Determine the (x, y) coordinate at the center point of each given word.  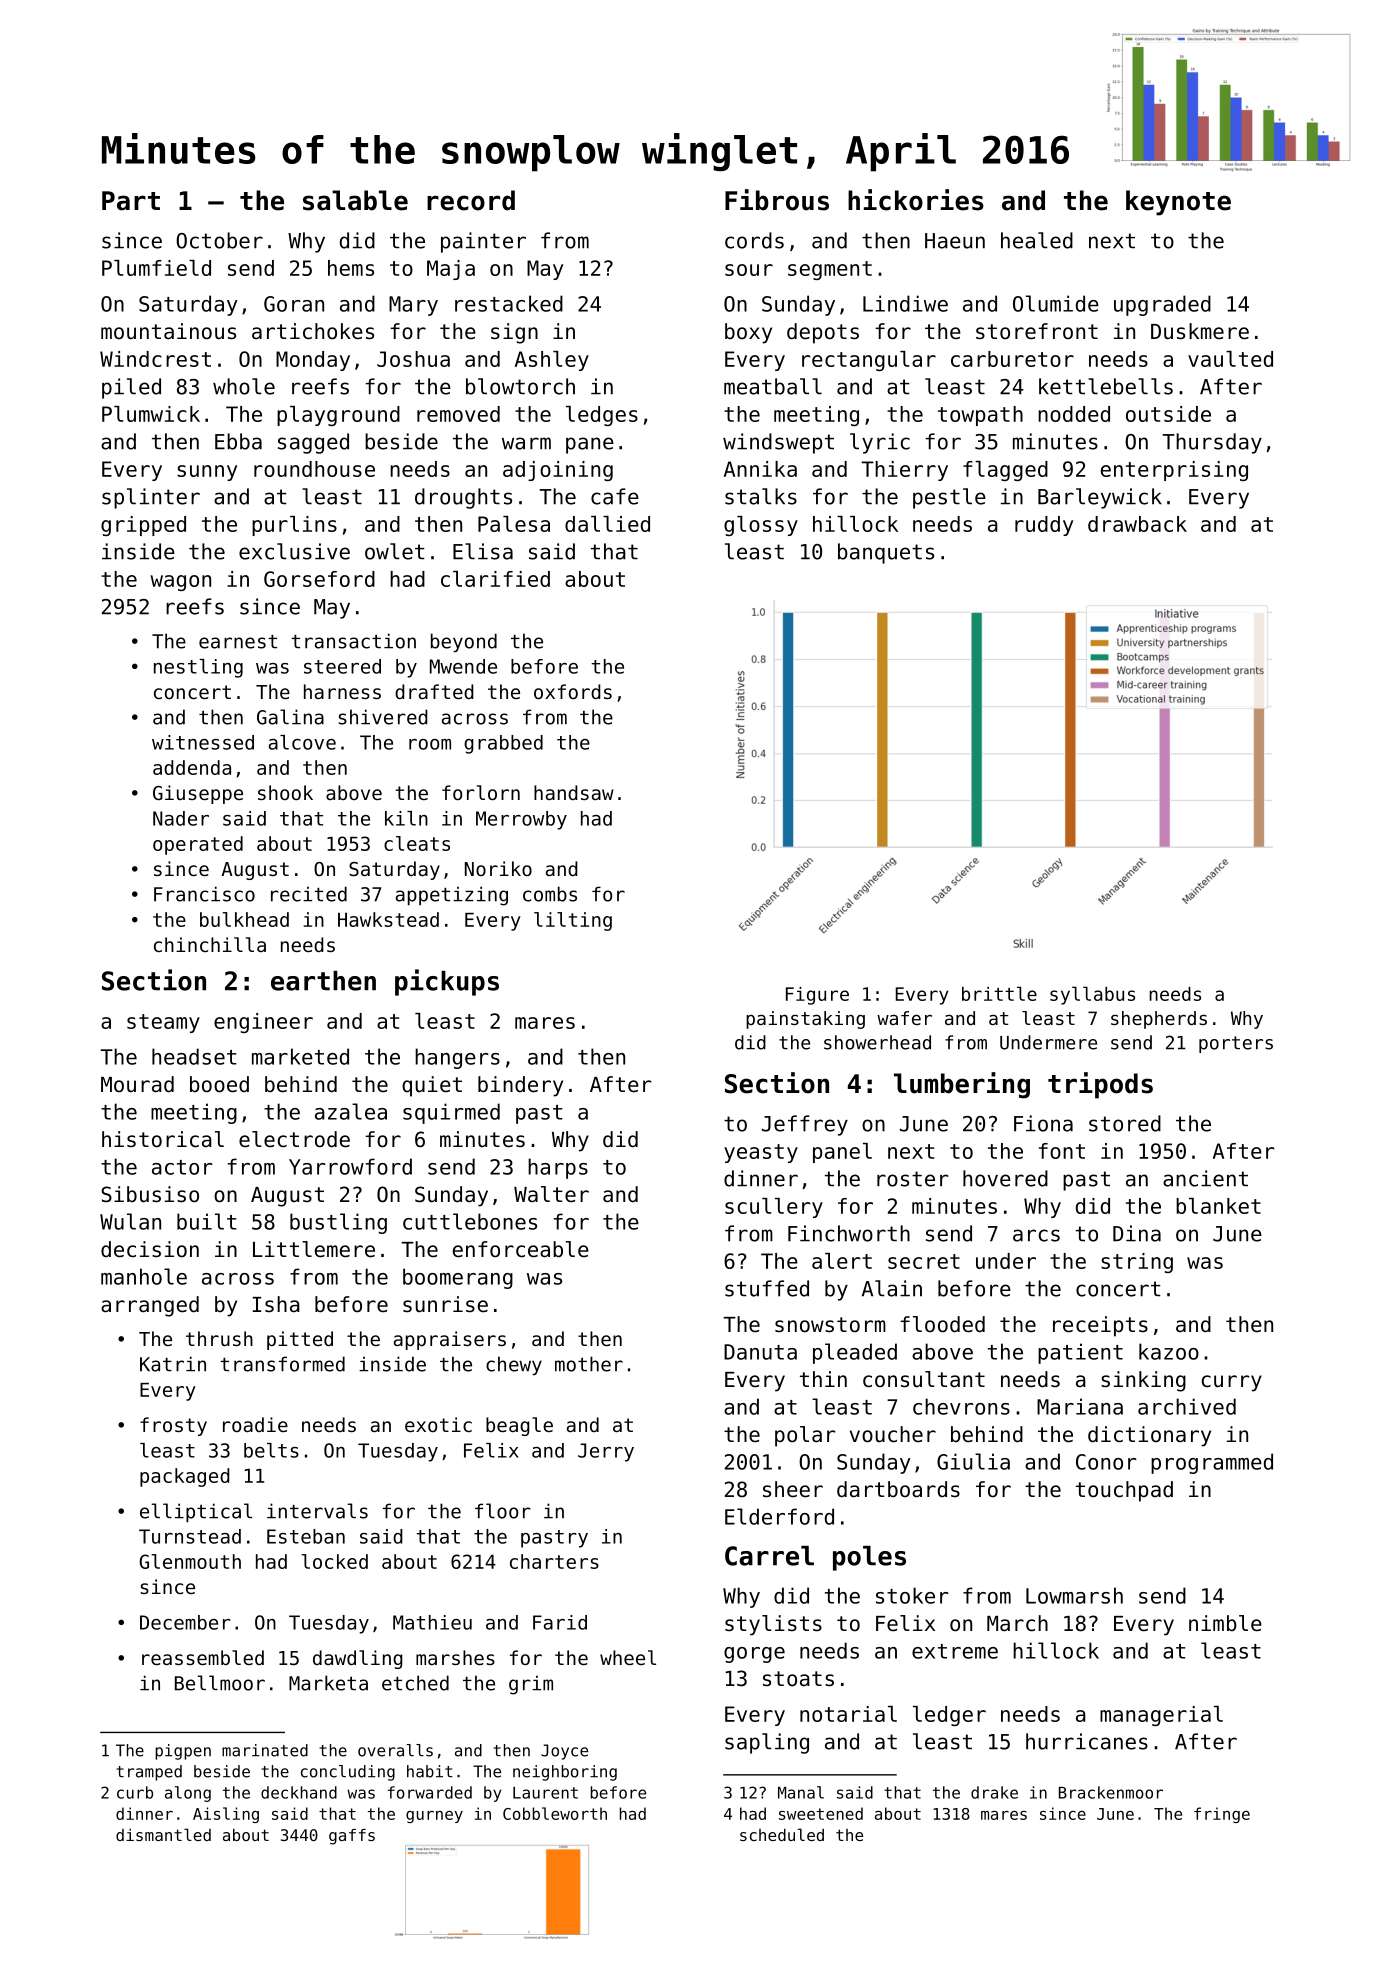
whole (244, 386)
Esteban (306, 1536)
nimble (1225, 1623)
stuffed (767, 1288)
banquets (886, 553)
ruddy (1044, 526)
